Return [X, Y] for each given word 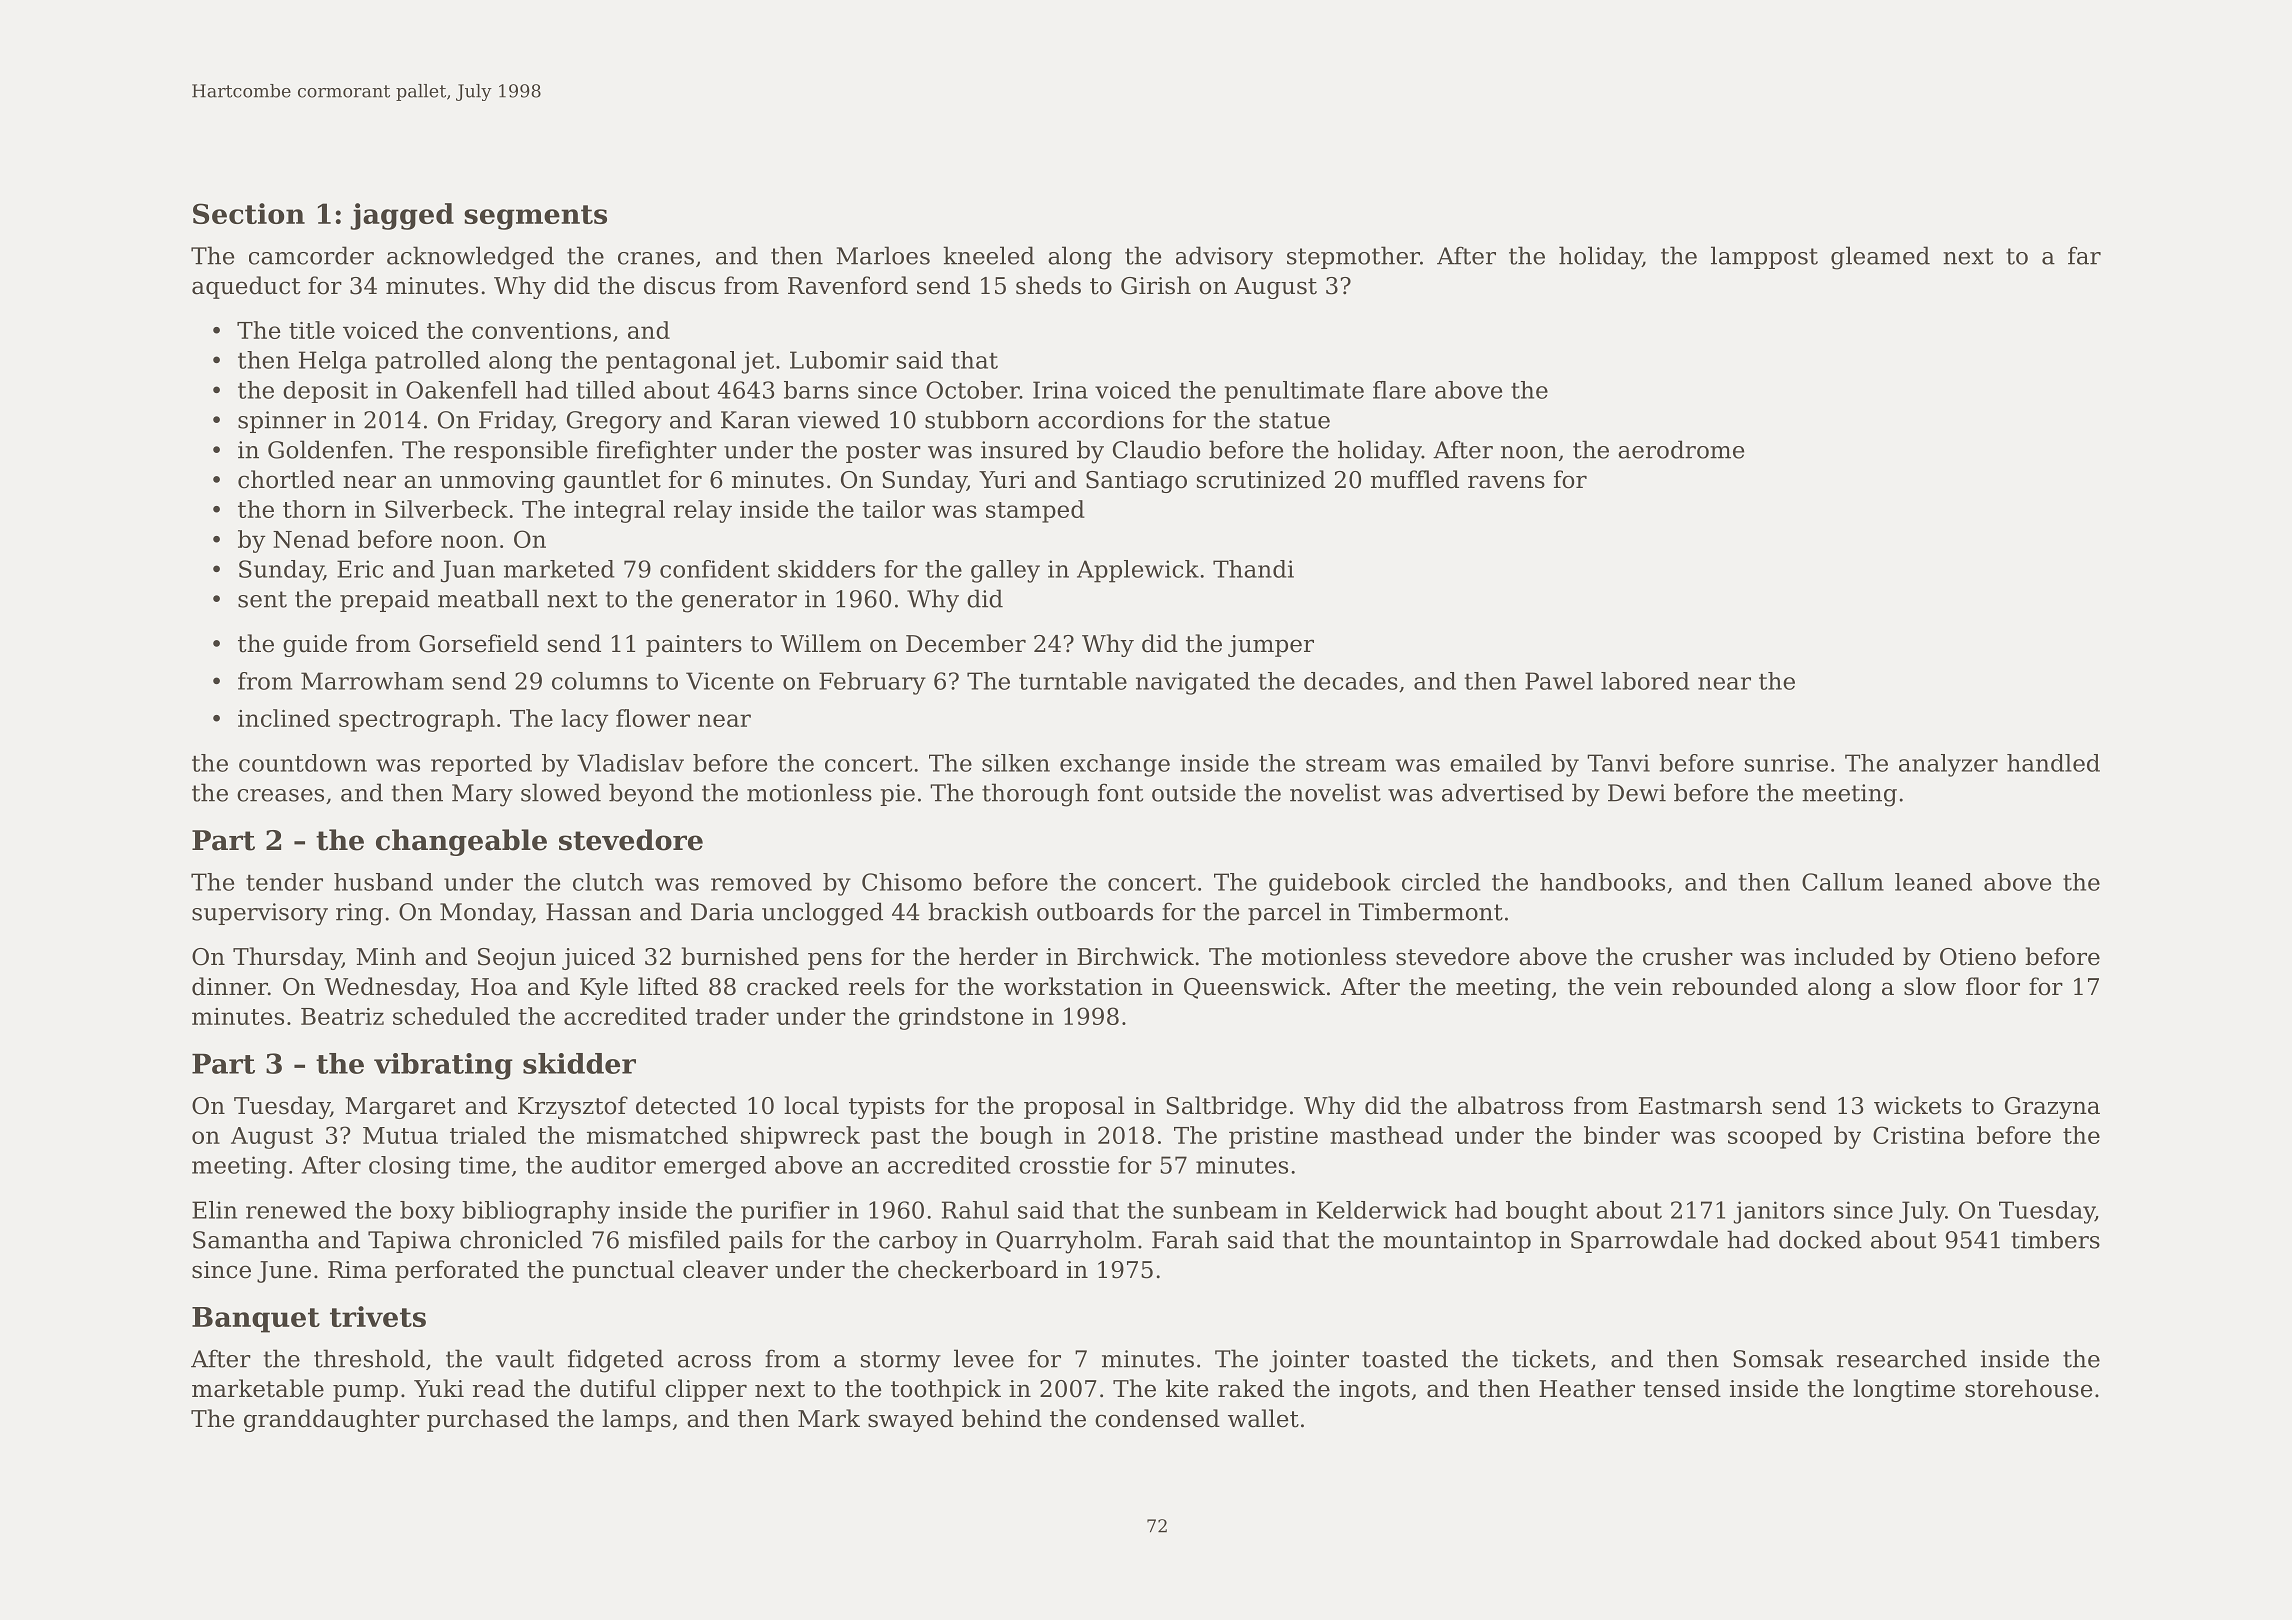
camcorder [311, 255]
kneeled [989, 255]
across [714, 1361]
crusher [1688, 956]
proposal [1074, 1107]
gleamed [1880, 258]
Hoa [494, 987]
